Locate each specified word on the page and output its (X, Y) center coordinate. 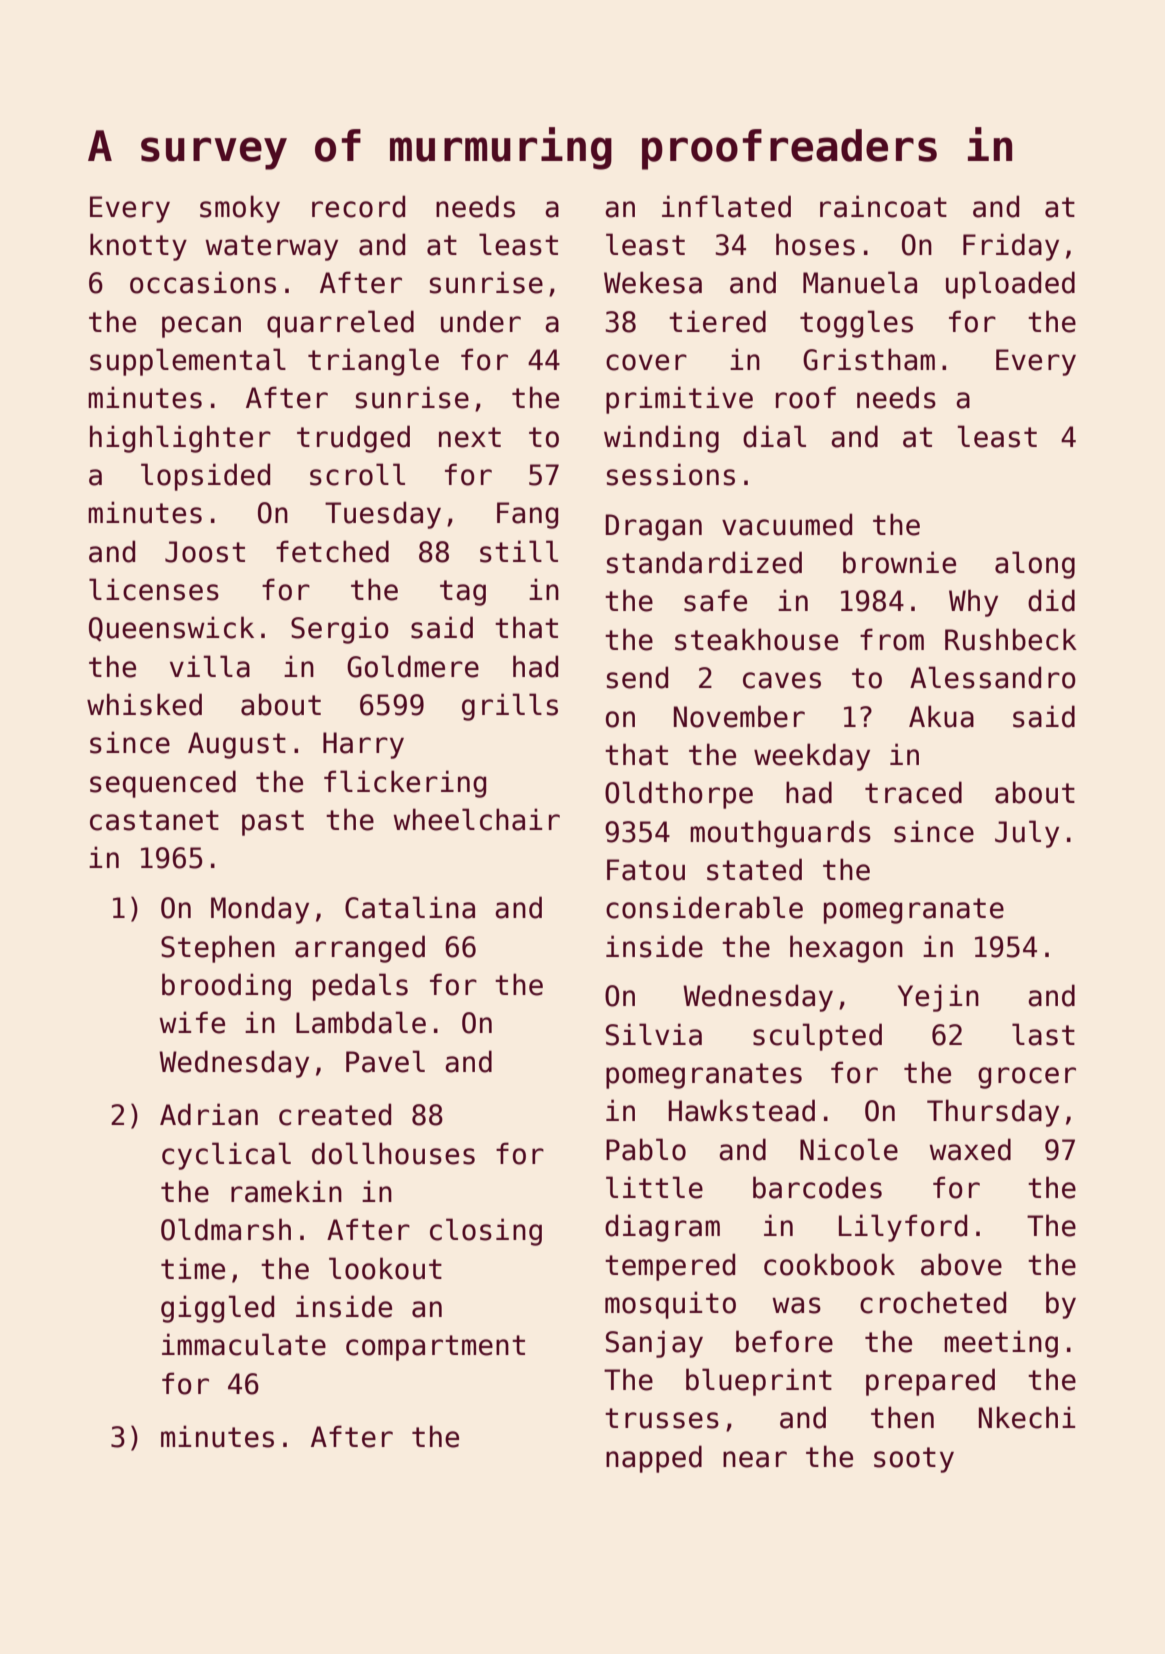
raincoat (883, 206)
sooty (914, 1460)
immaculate (244, 1344)
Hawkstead (742, 1110)
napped (654, 1459)
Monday (260, 910)
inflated (726, 206)
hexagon (846, 949)
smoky (240, 209)
